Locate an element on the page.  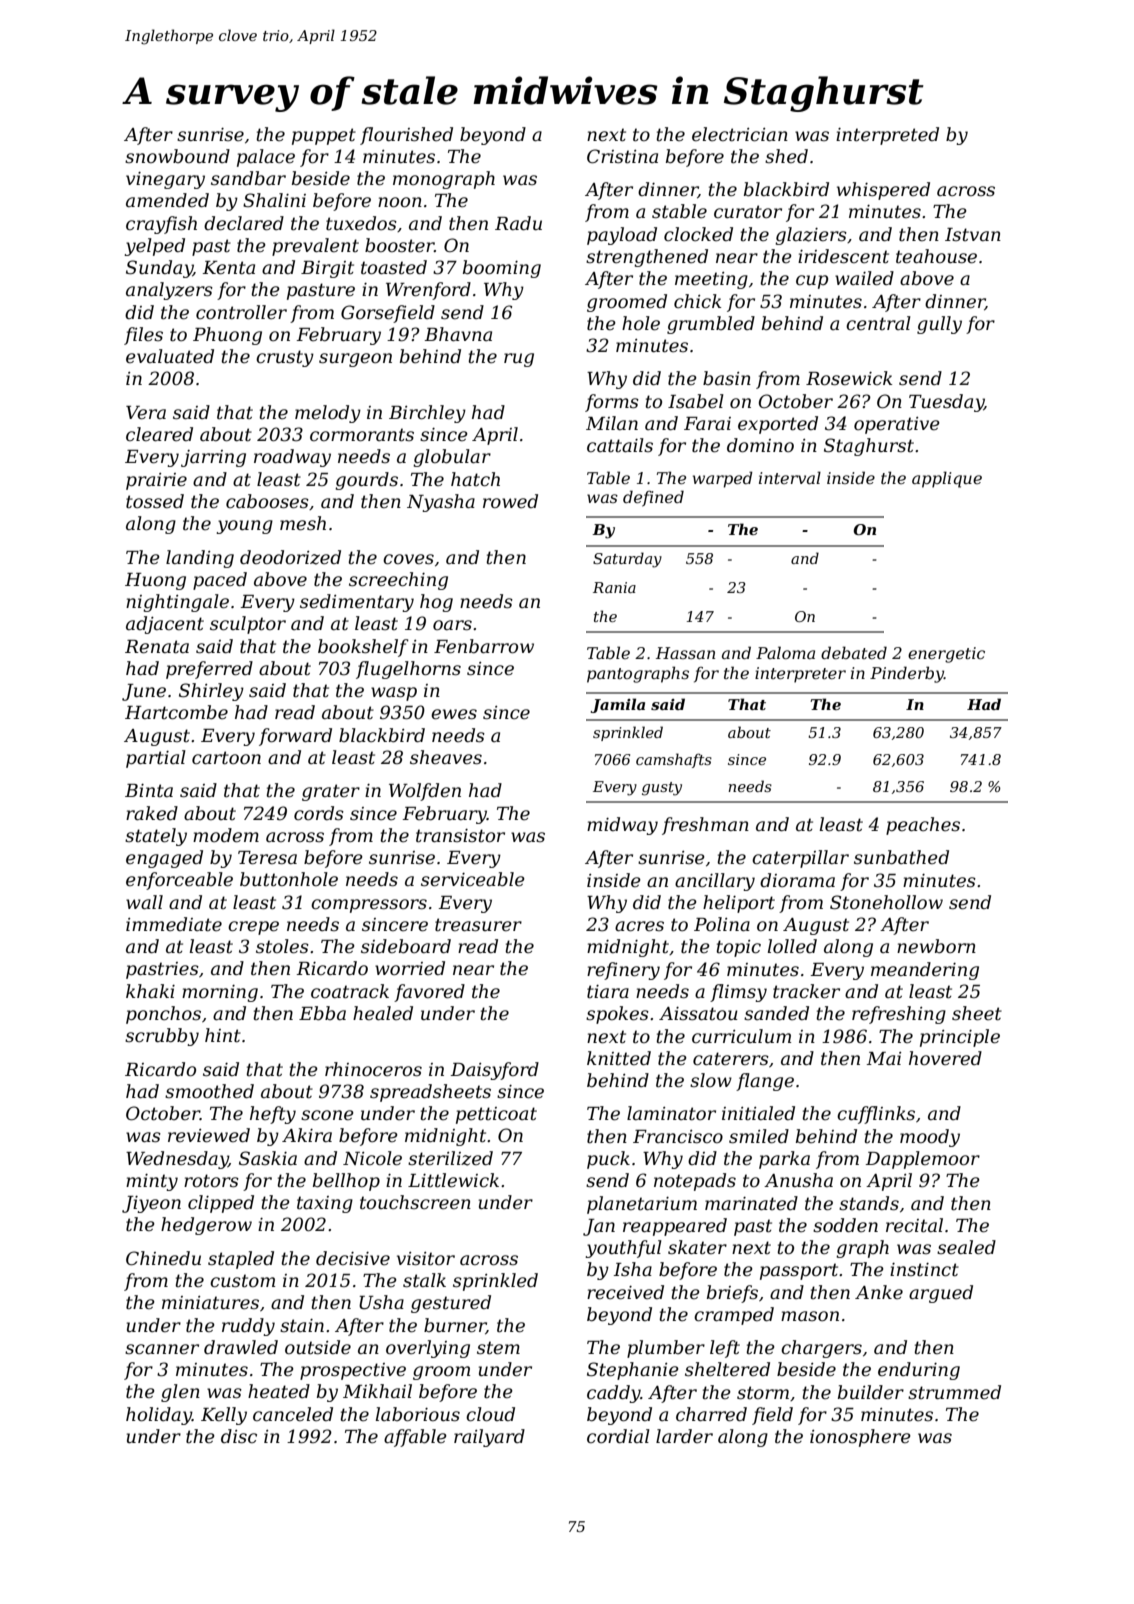
sheaves is located at coordinates (446, 757).
